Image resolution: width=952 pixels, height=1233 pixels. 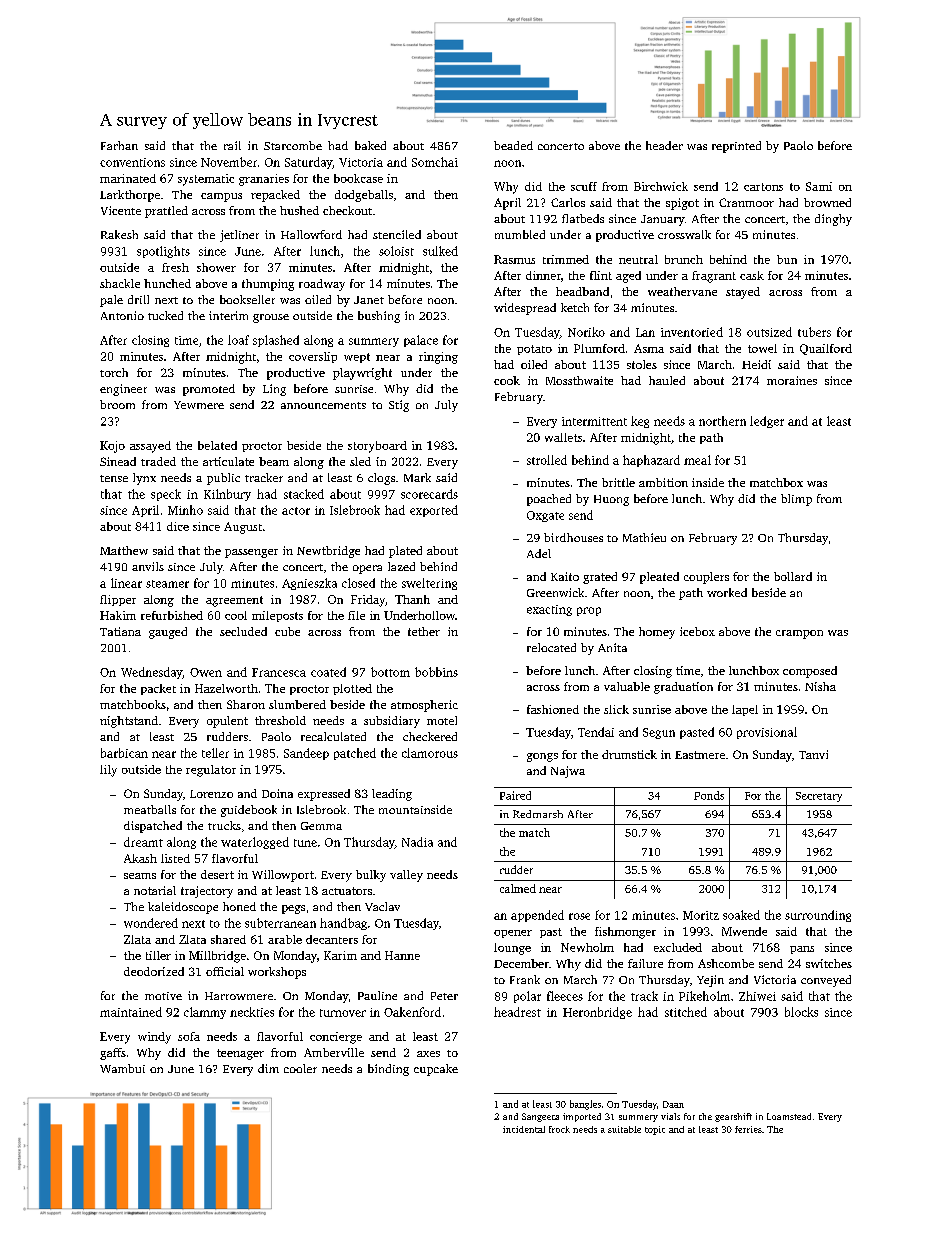 What do you see at coordinates (381, 479) in the document?
I see `clogs` at bounding box center [381, 479].
